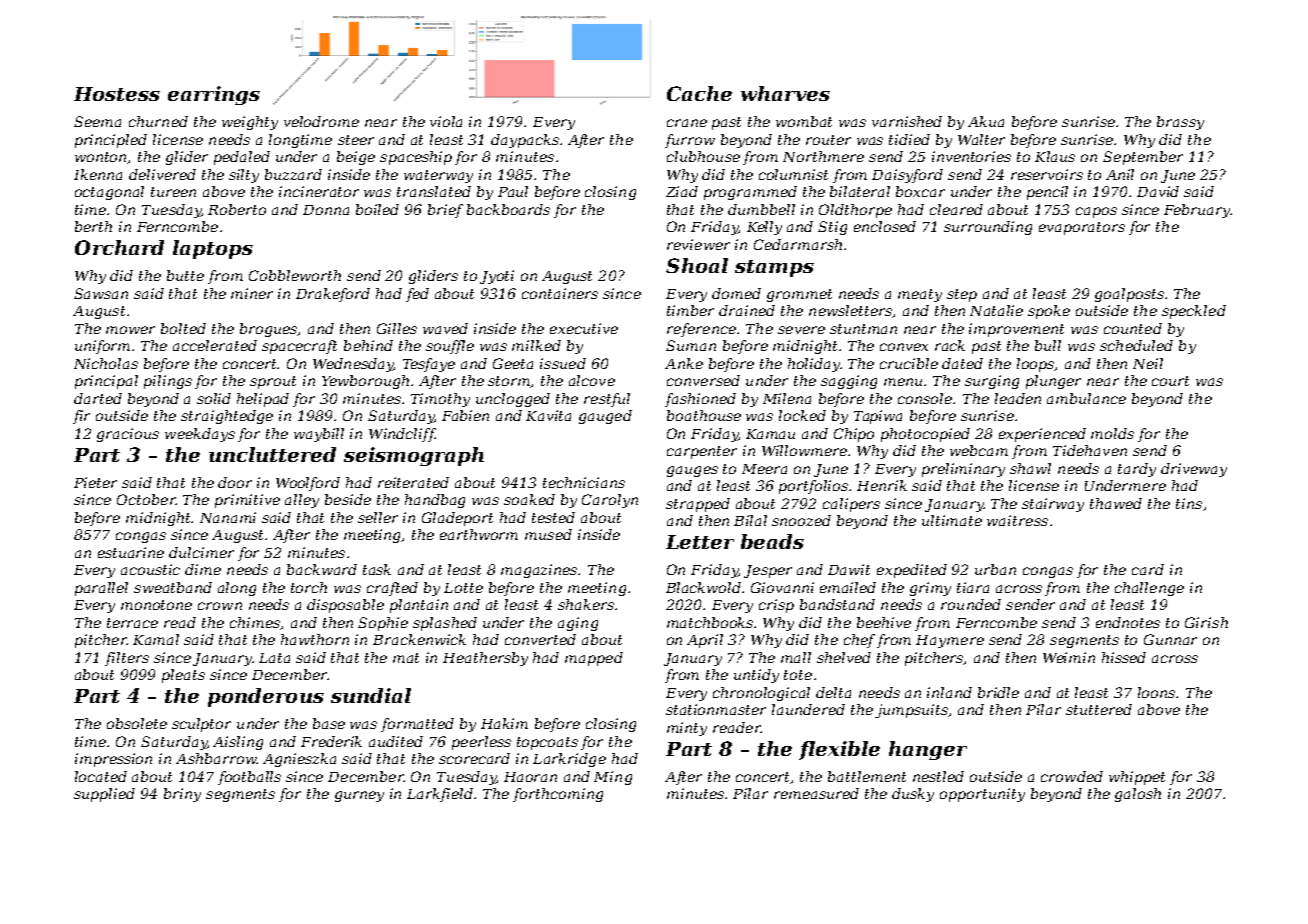  What do you see at coordinates (101, 776) in the screenshot?
I see `located` at bounding box center [101, 776].
